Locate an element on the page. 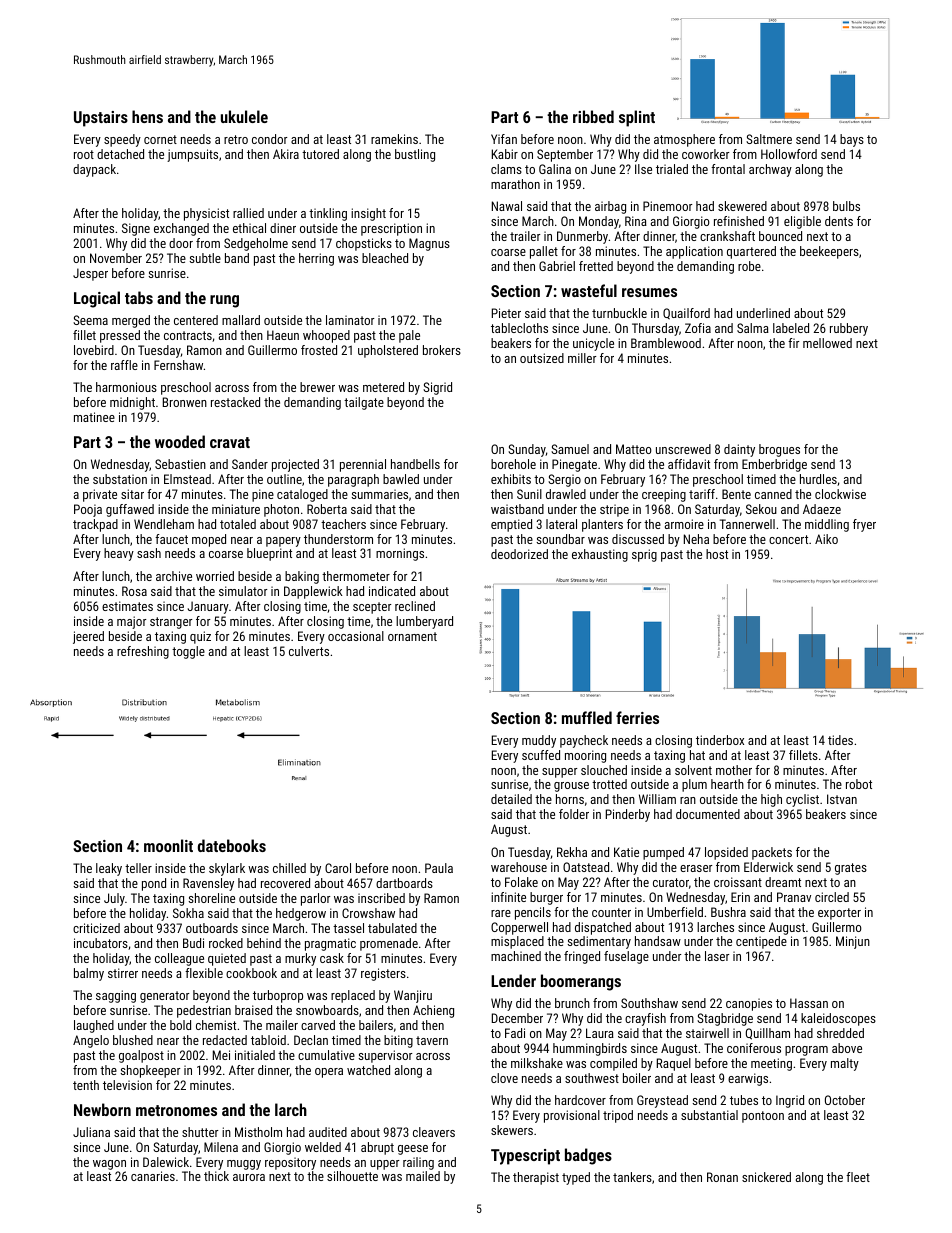 Image resolution: width=952 pixels, height=1233 pixels. toggle is located at coordinates (188, 652).
